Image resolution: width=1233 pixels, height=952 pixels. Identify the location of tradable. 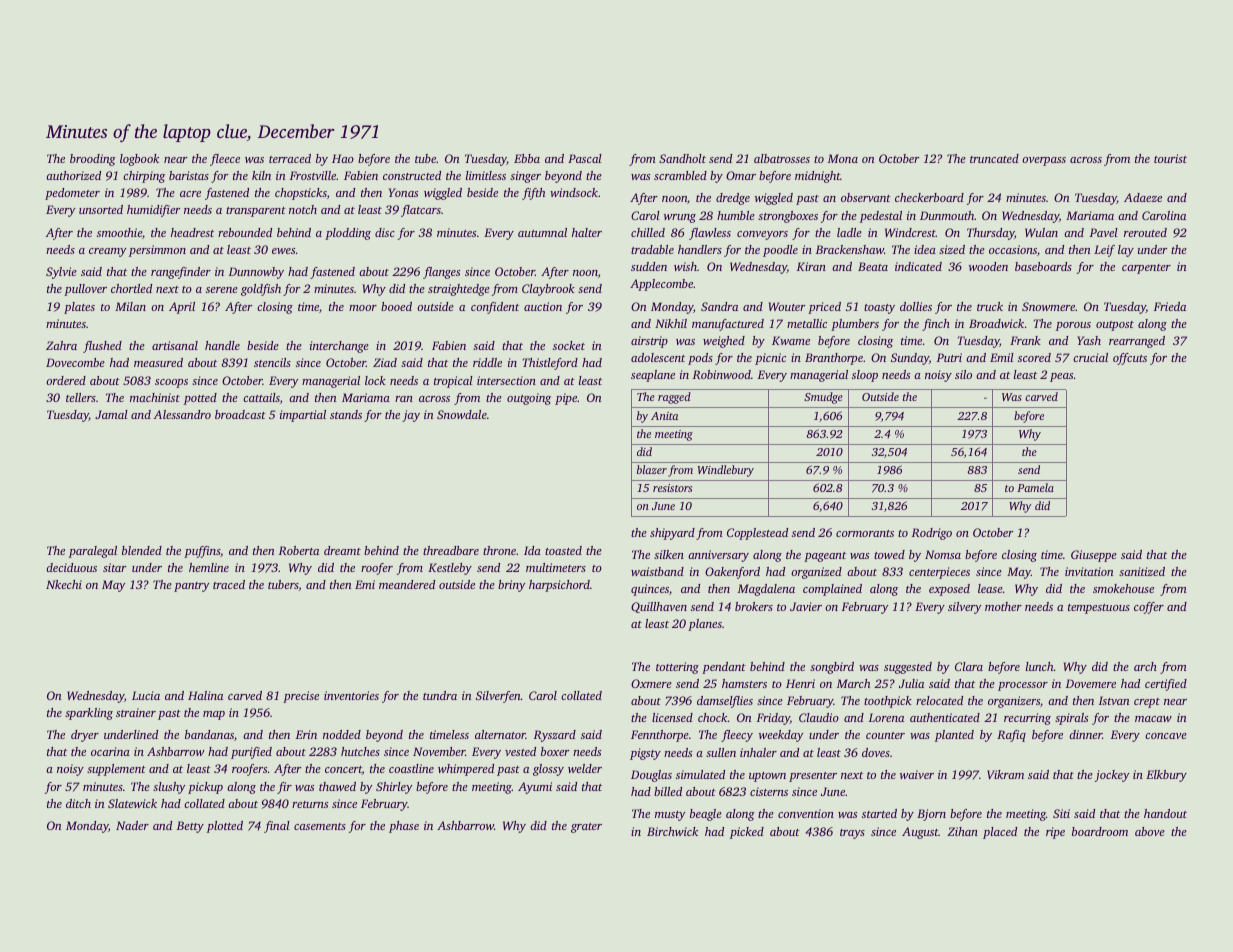
(652, 249).
